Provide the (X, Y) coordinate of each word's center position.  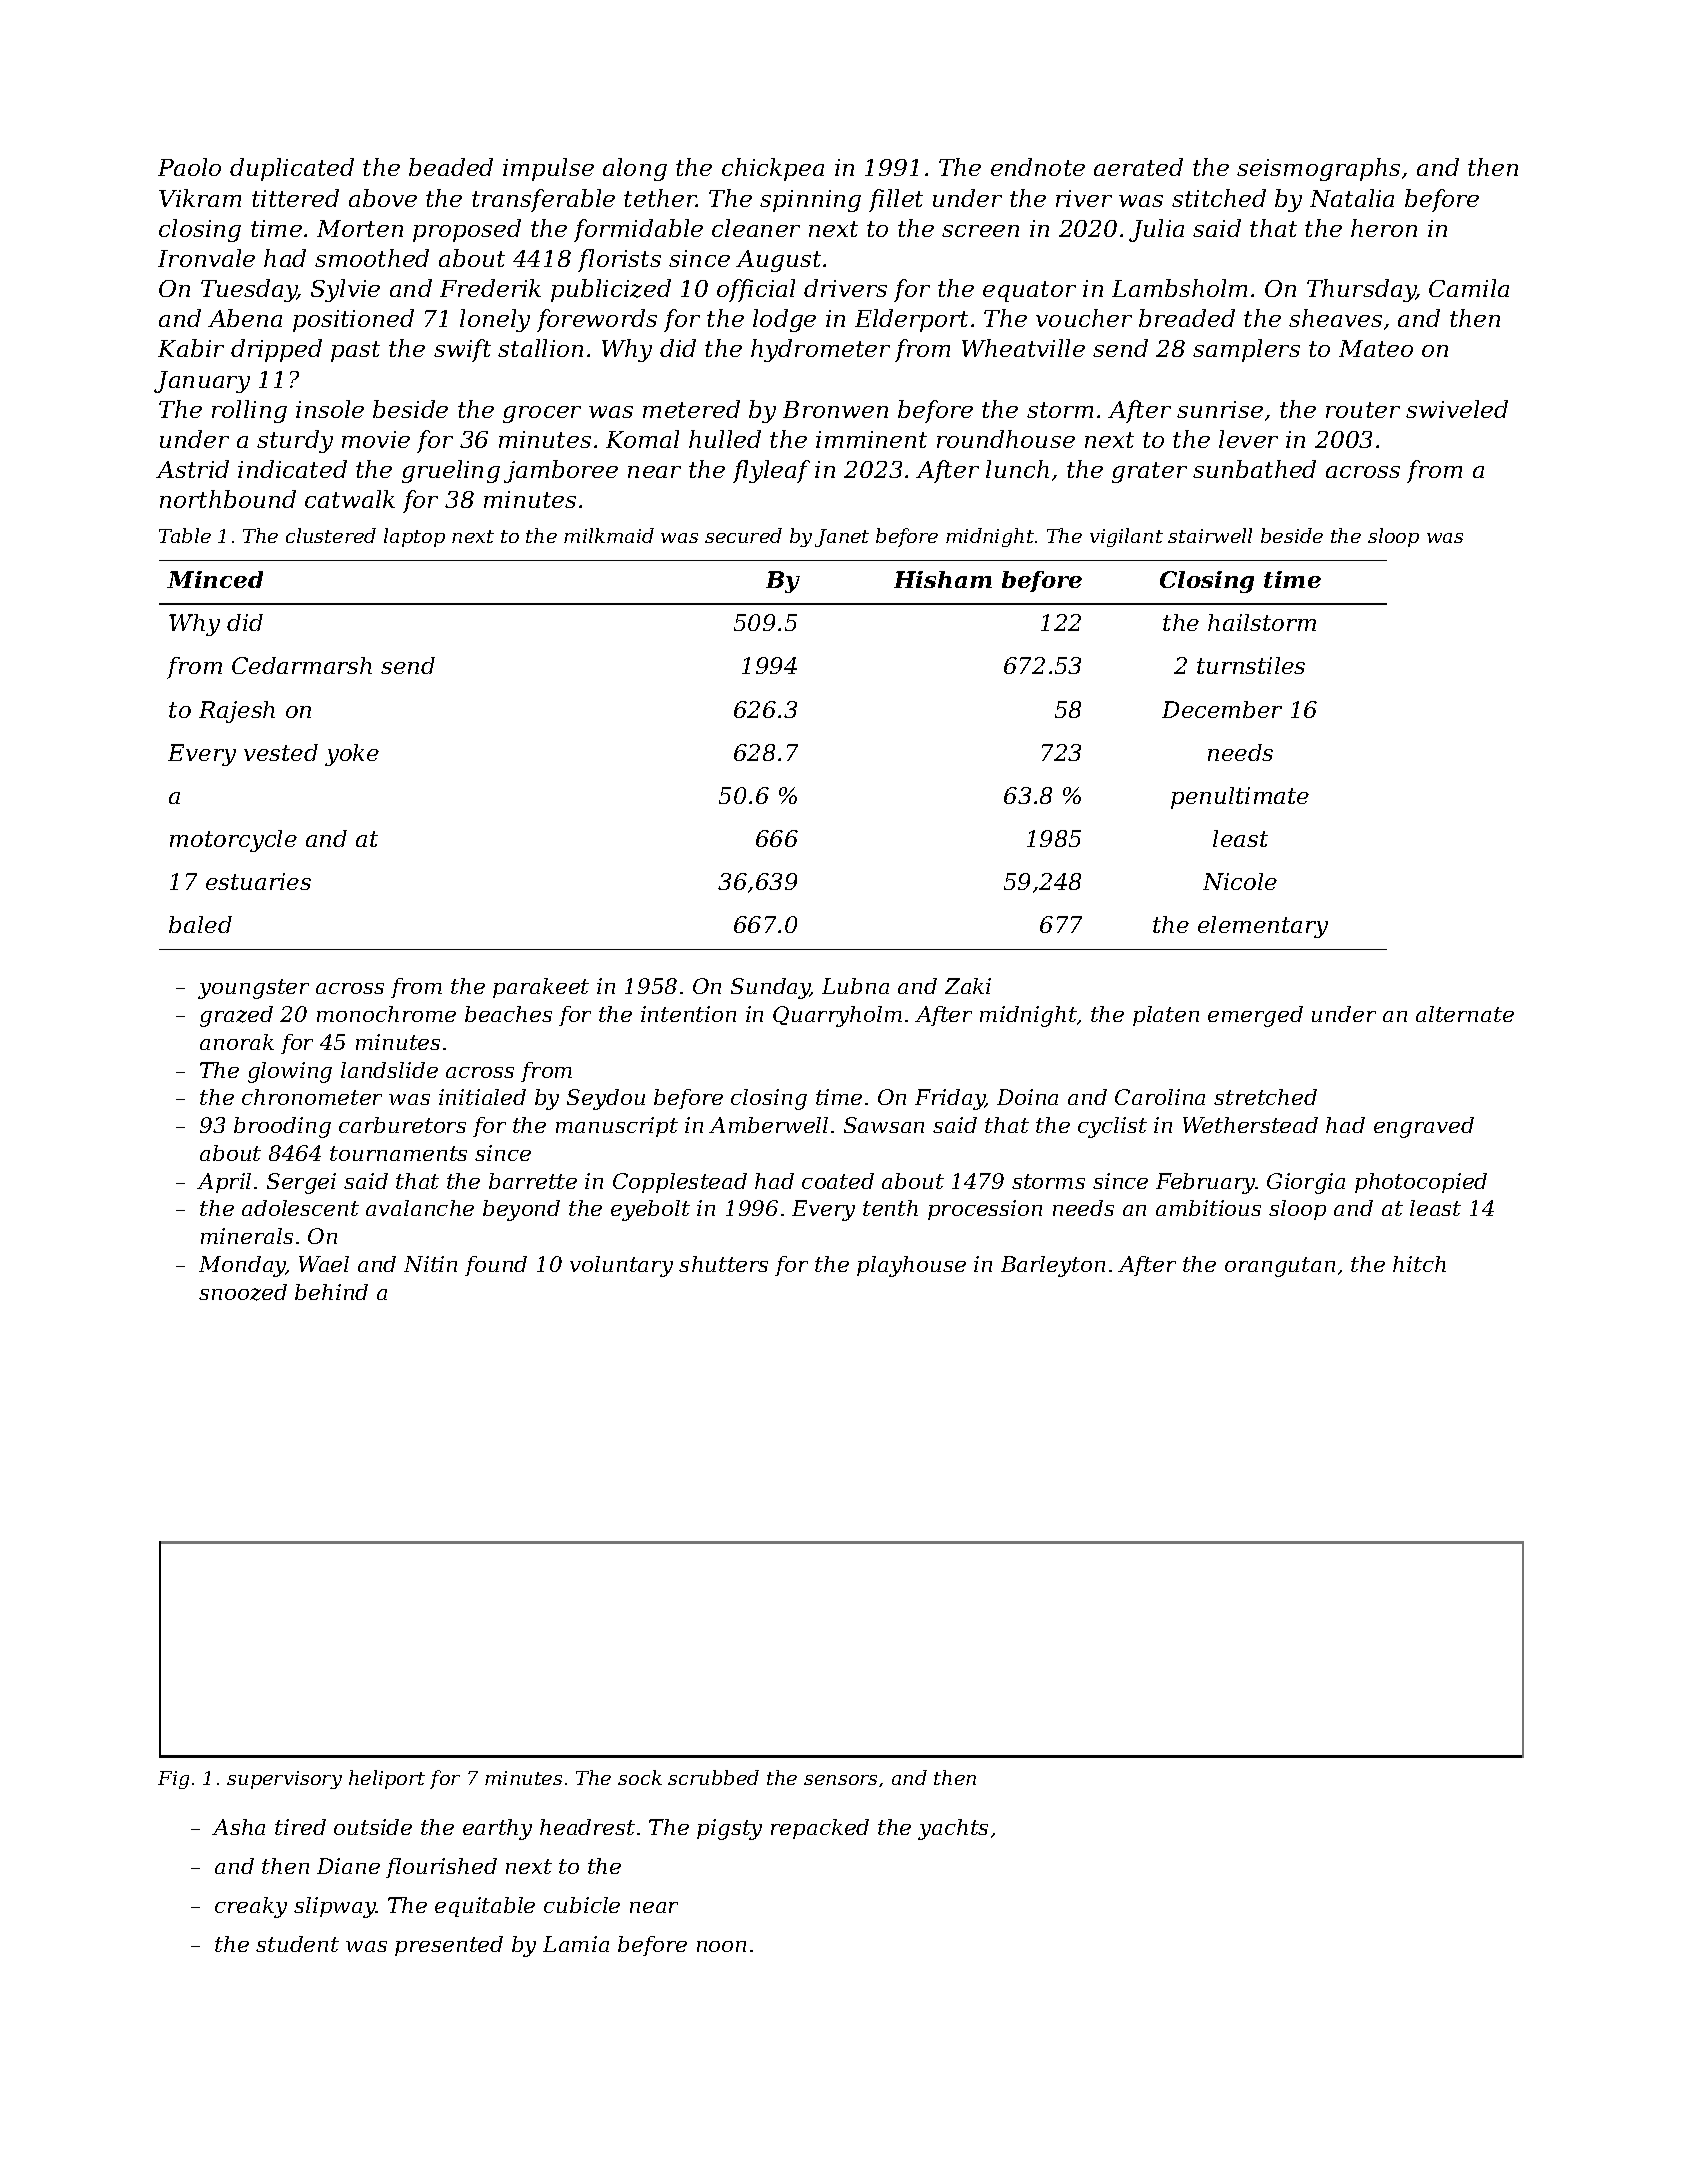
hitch (1419, 1264)
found (496, 1266)
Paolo (189, 167)
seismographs (1318, 169)
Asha (238, 1827)
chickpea (773, 169)
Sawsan (884, 1125)
